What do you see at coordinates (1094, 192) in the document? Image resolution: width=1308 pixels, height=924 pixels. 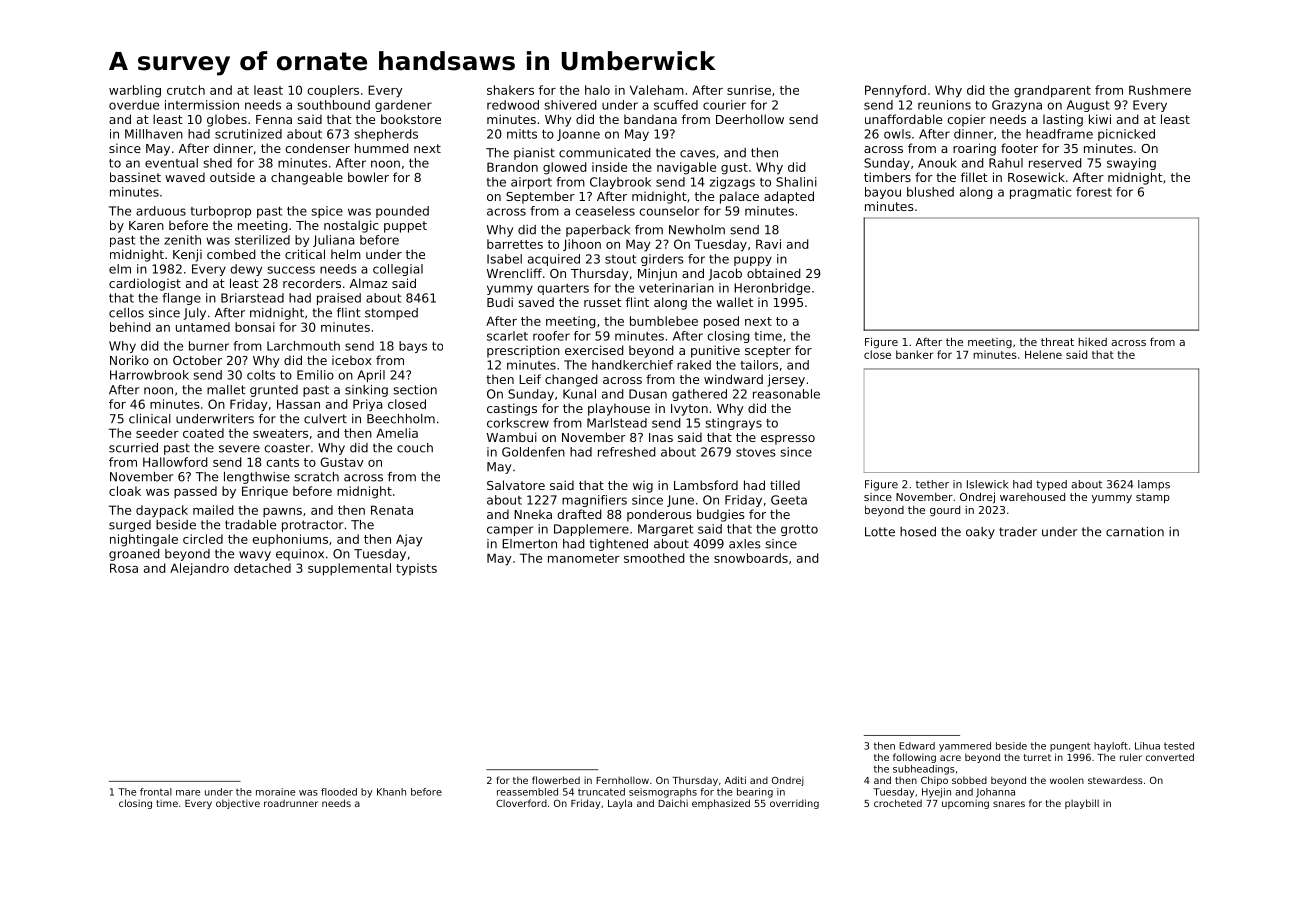 I see `forest` at bounding box center [1094, 192].
